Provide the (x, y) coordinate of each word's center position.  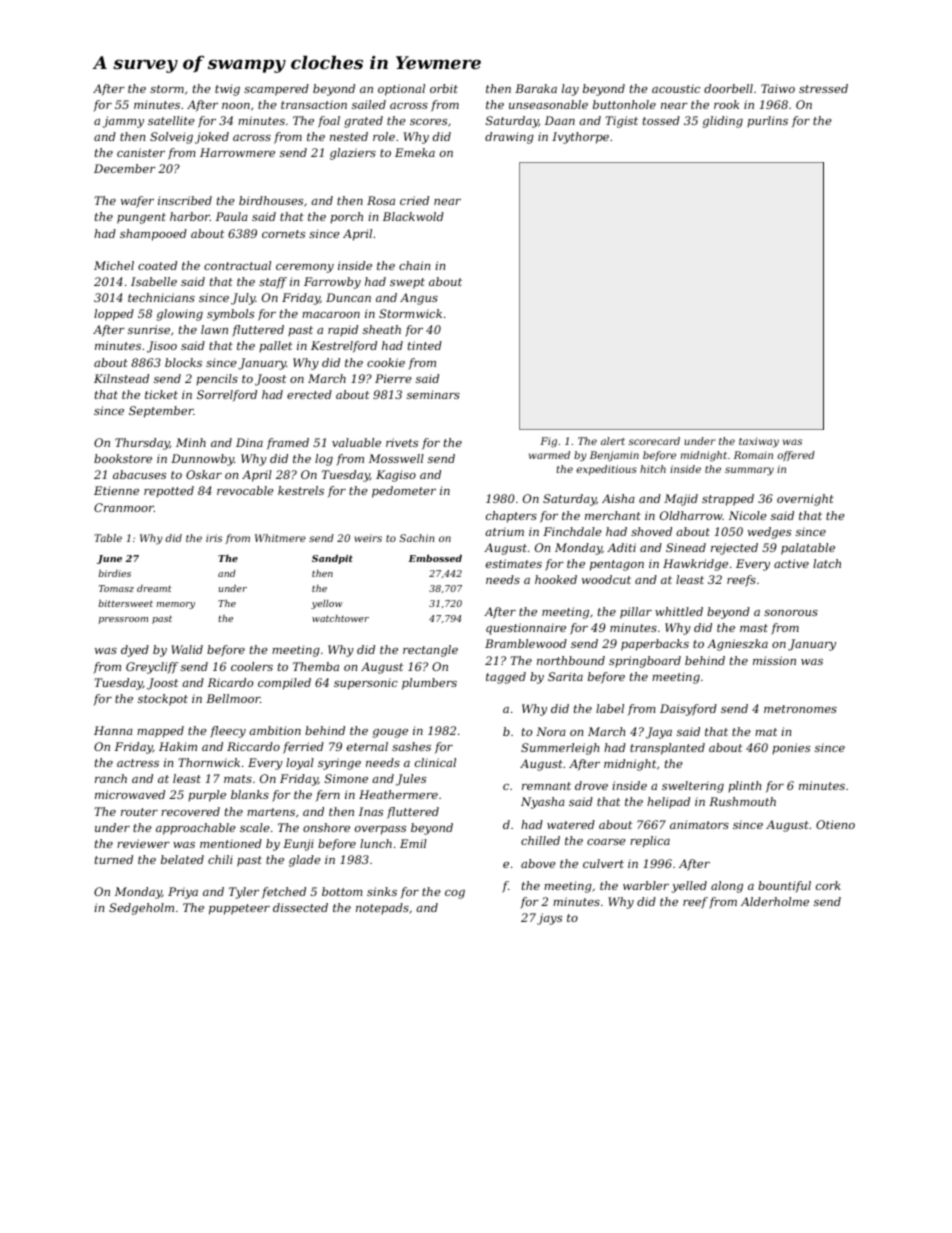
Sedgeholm (141, 909)
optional (401, 90)
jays (549, 919)
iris (214, 538)
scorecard (654, 441)
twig (227, 90)
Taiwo (778, 88)
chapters (511, 517)
